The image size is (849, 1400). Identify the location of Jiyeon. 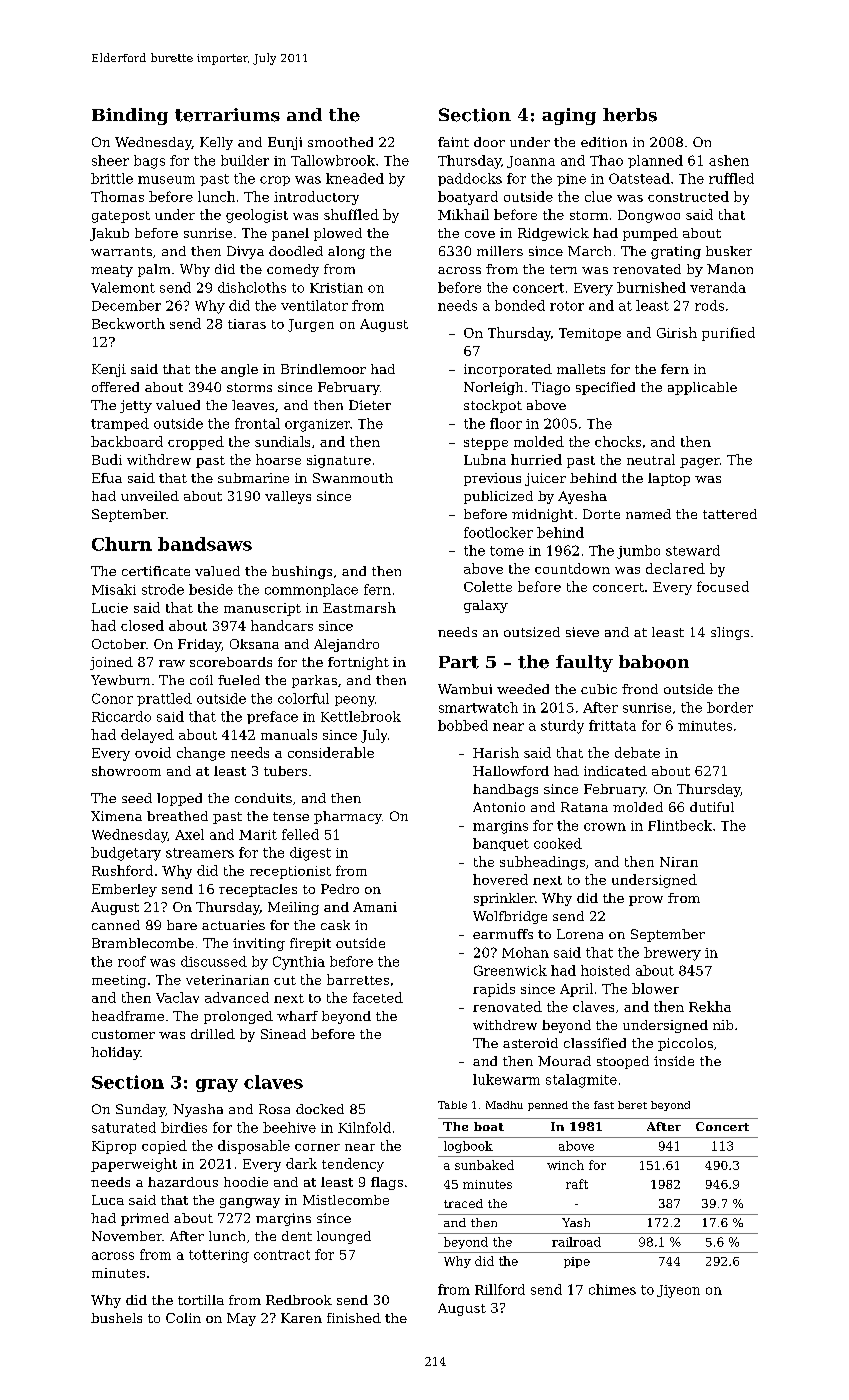
(678, 1291).
